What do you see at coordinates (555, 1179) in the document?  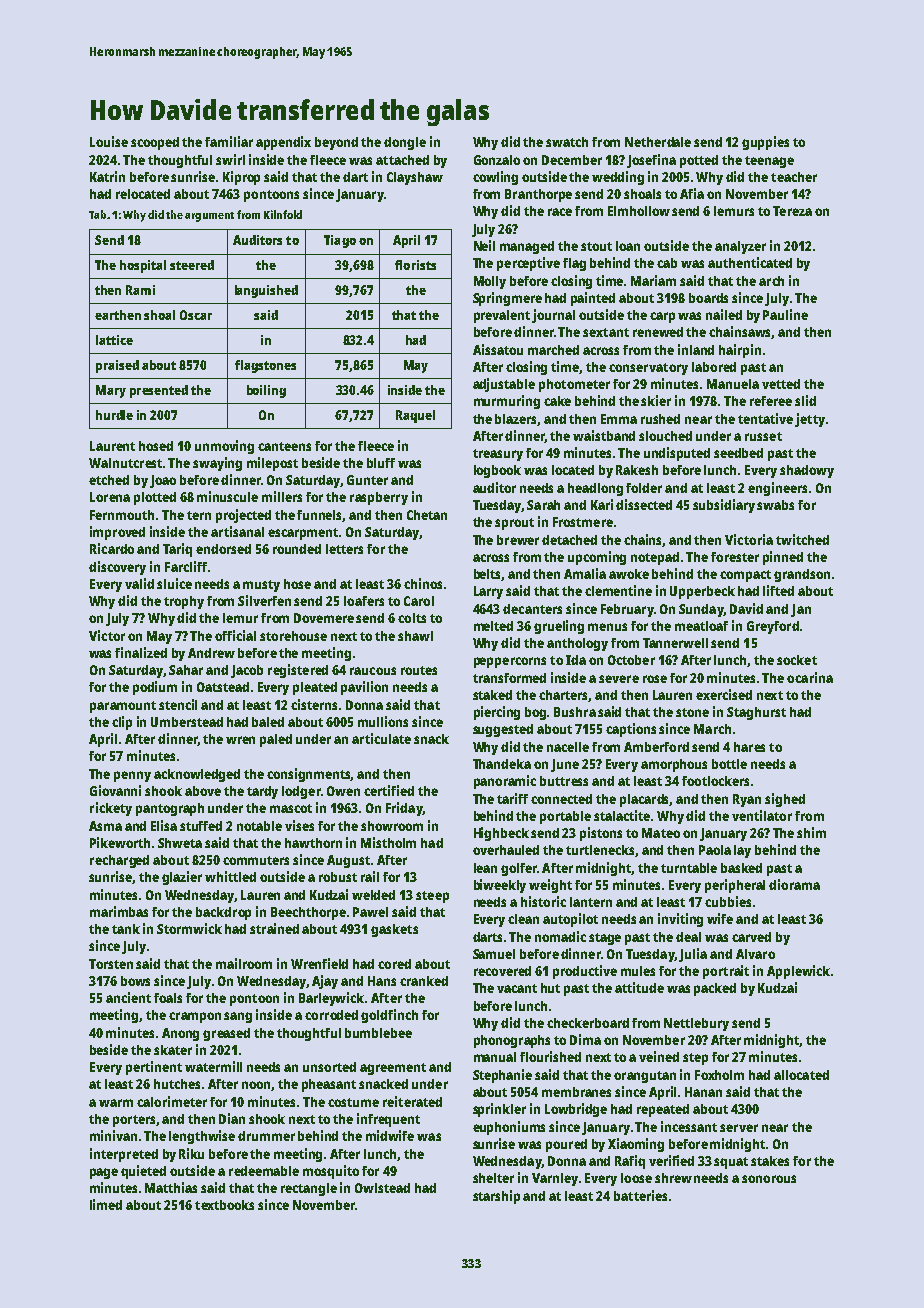 I see `Varnley` at bounding box center [555, 1179].
